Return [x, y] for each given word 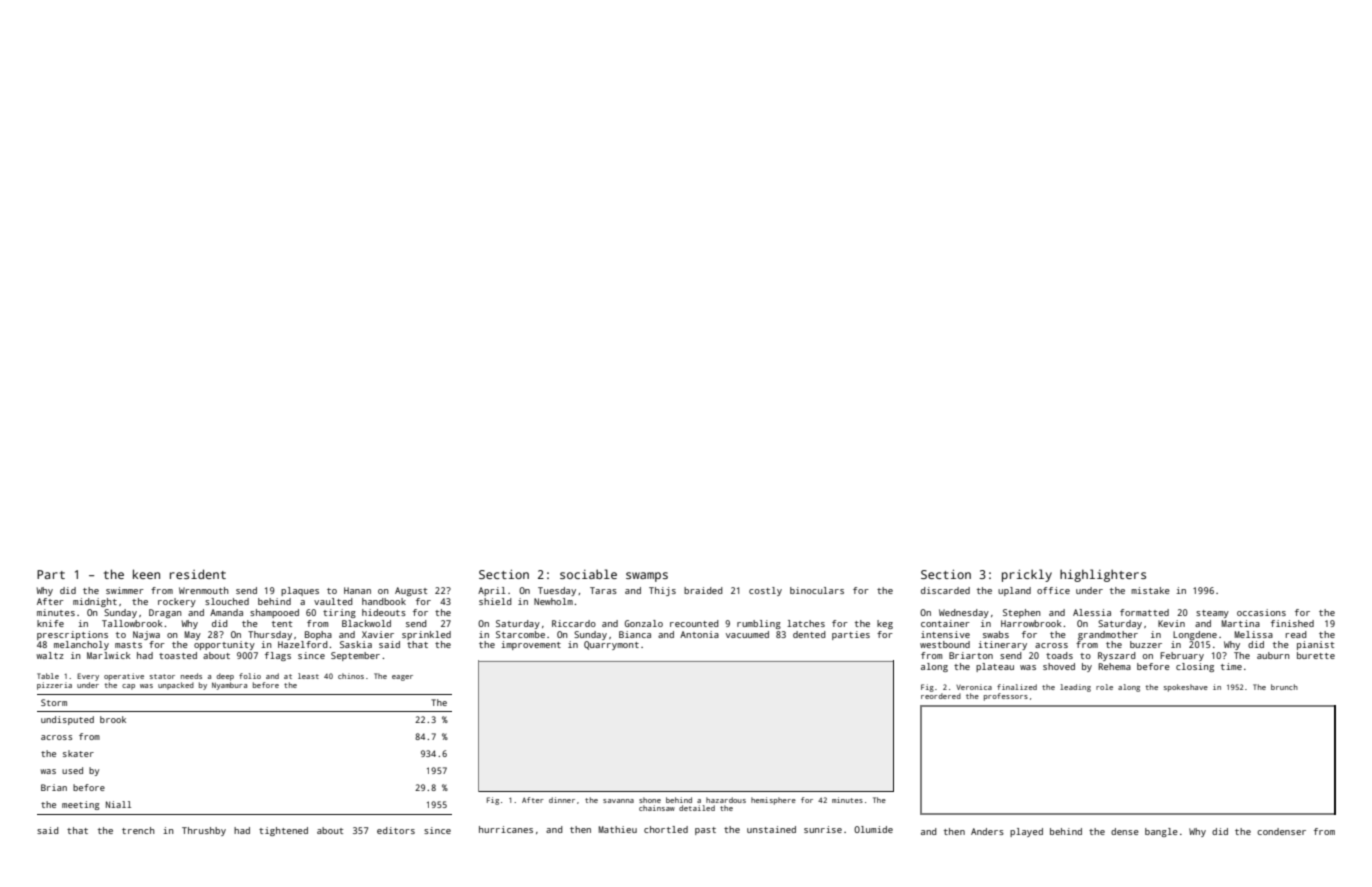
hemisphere [773, 801]
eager [402, 678]
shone [650, 800]
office [1053, 590]
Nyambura [229, 686]
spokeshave [1186, 688]
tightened [283, 831]
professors [1006, 697]
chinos [351, 676]
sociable [588, 574]
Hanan [357, 590]
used [72, 770]
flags [278, 656]
